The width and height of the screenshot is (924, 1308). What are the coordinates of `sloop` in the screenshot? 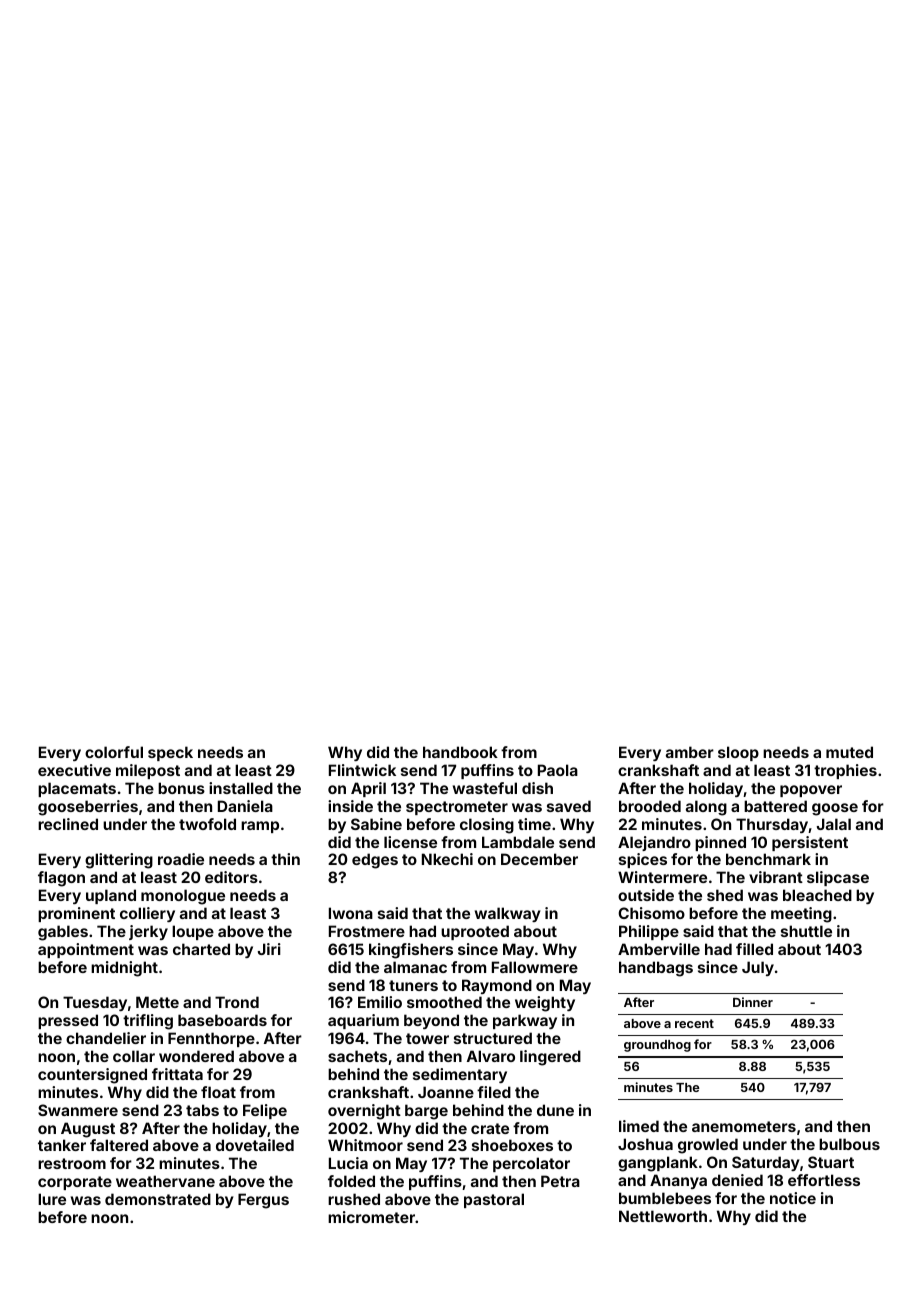 It's located at (738, 753).
